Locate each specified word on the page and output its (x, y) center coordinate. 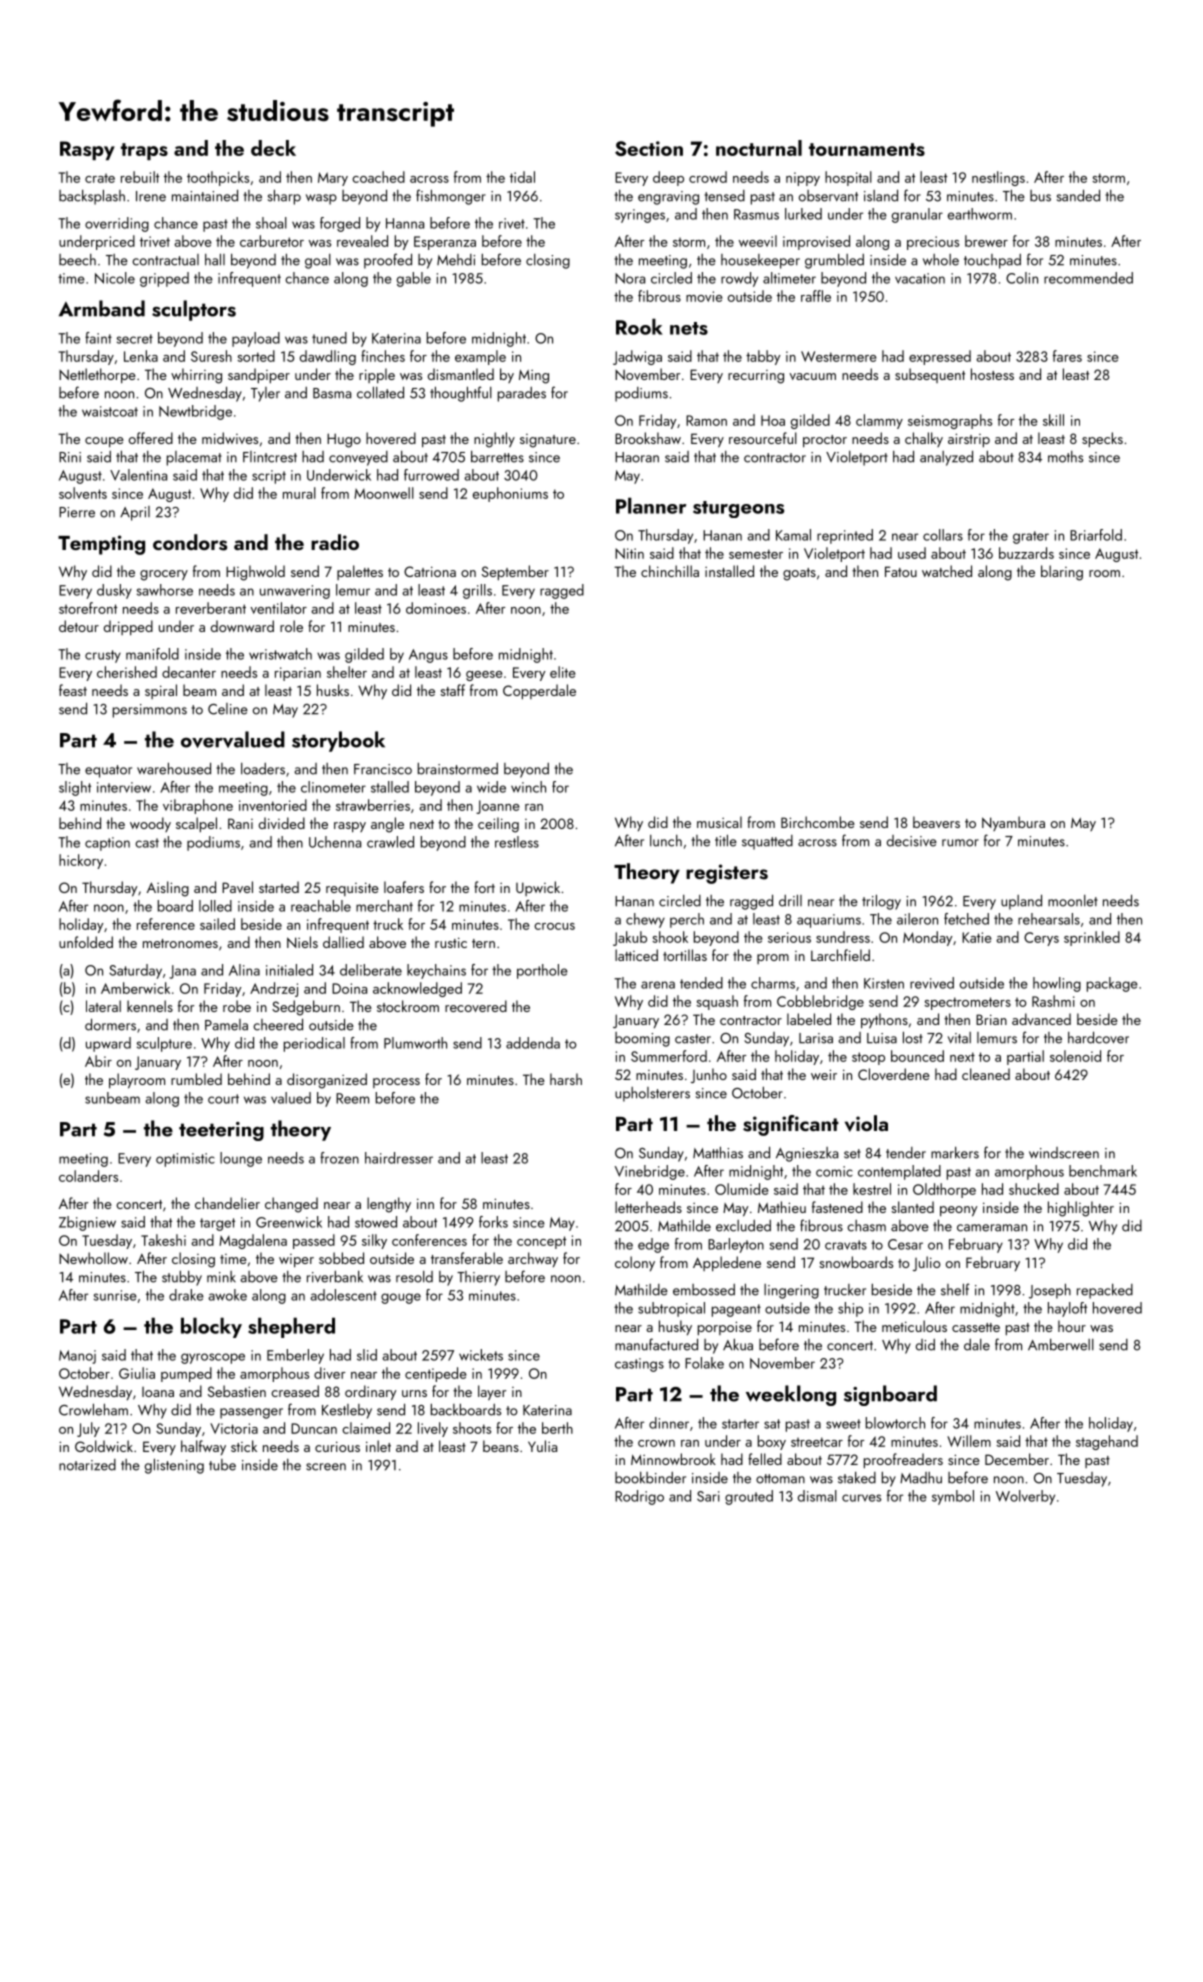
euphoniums (510, 494)
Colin (1022, 278)
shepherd (291, 1327)
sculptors (194, 310)
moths (1065, 457)
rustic (451, 942)
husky (675, 1327)
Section (649, 148)
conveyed (358, 458)
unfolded (86, 942)
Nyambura (1013, 823)
